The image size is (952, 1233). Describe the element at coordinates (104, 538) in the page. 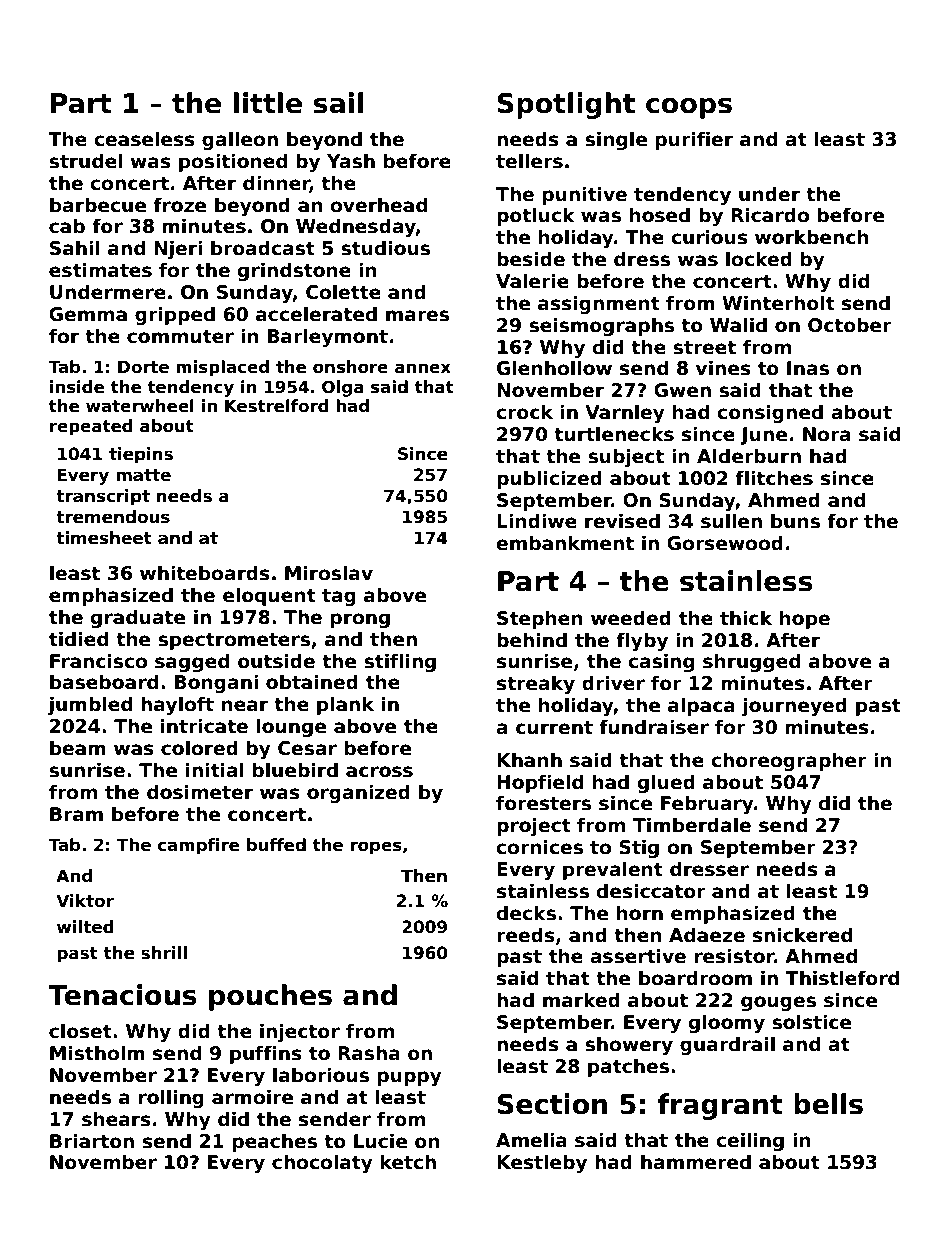

I see `timesheet` at that location.
